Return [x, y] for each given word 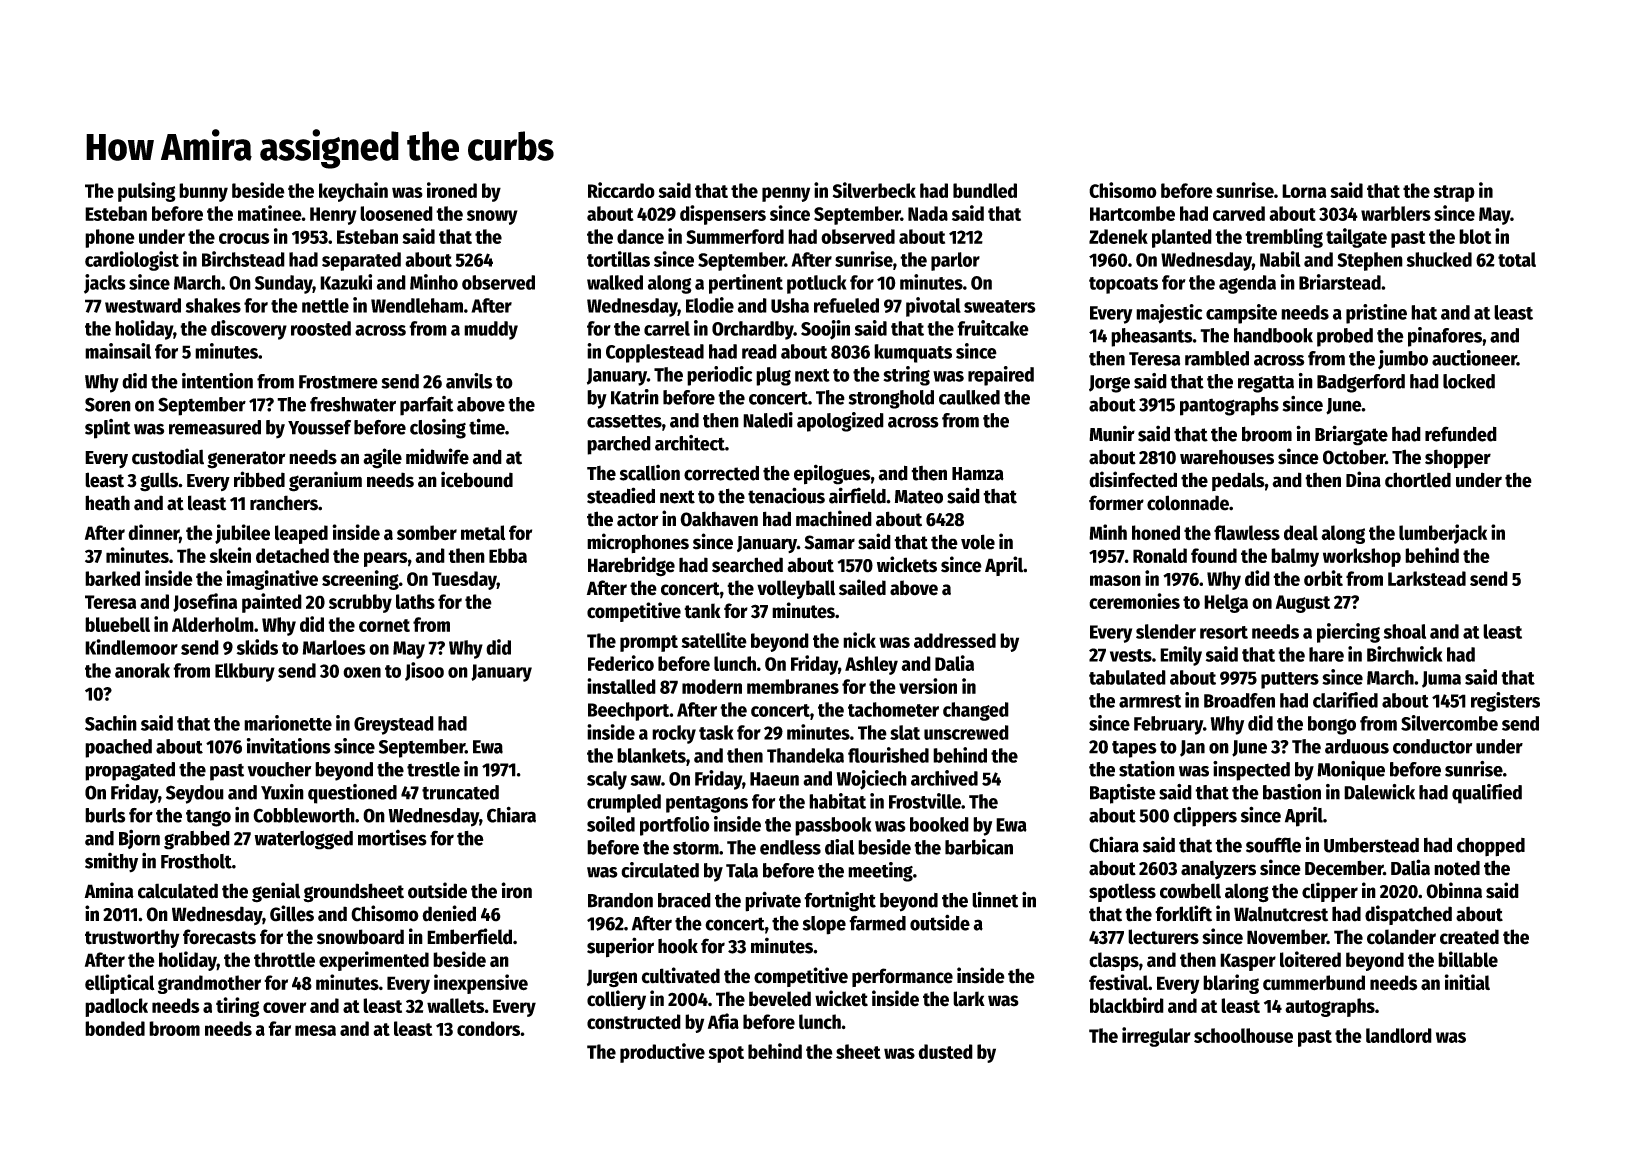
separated [361, 261]
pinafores [1445, 337]
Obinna [1454, 890]
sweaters [1000, 306]
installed [621, 686]
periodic [719, 376]
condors [488, 1028]
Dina [1363, 479]
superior [620, 947]
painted [272, 603]
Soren [108, 404]
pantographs [1229, 406]
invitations [289, 746]
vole [978, 542]
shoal [1405, 631]
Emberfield [469, 936]
